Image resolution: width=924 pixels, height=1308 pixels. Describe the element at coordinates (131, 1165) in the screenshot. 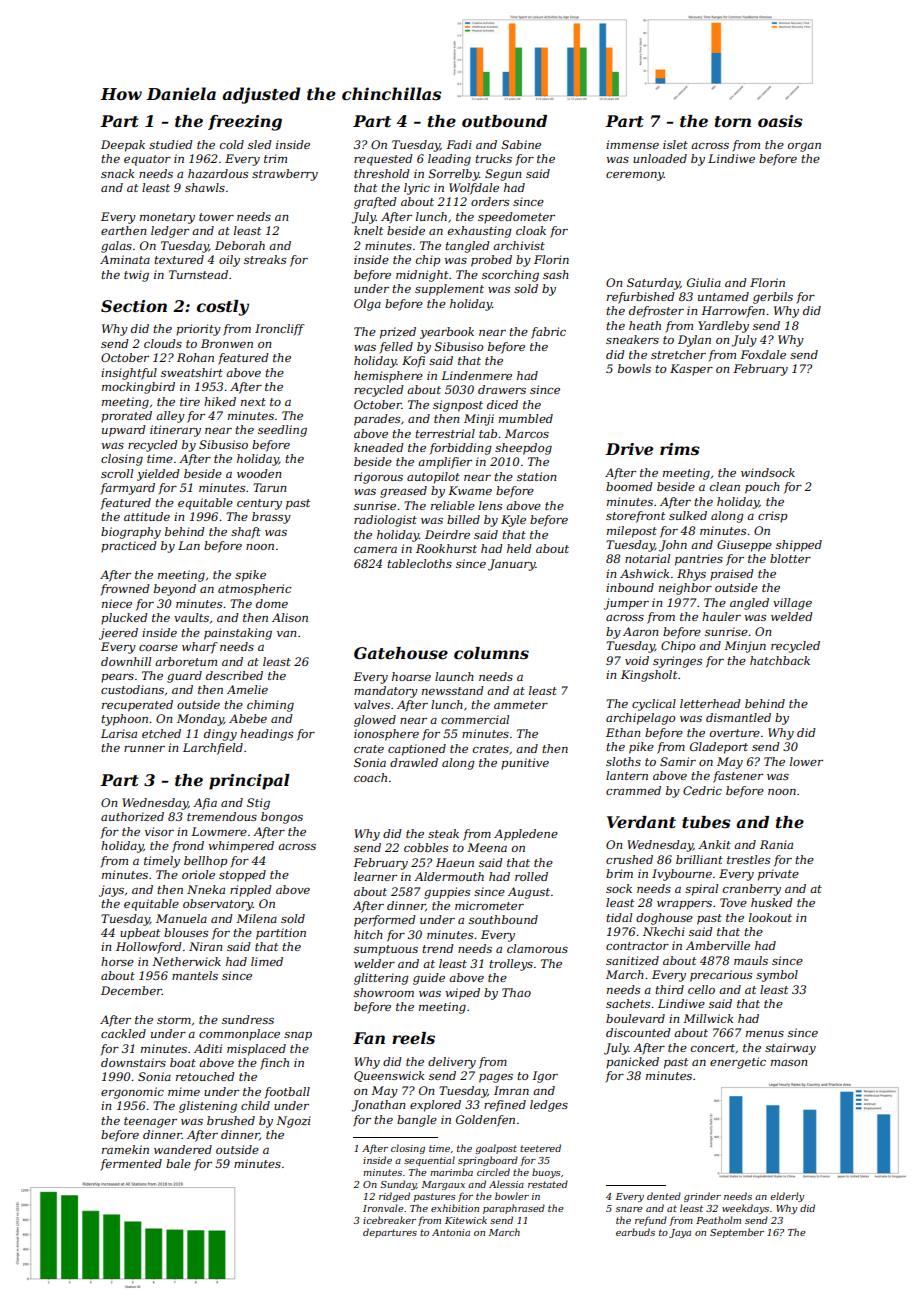

I see `fermented` at that location.
